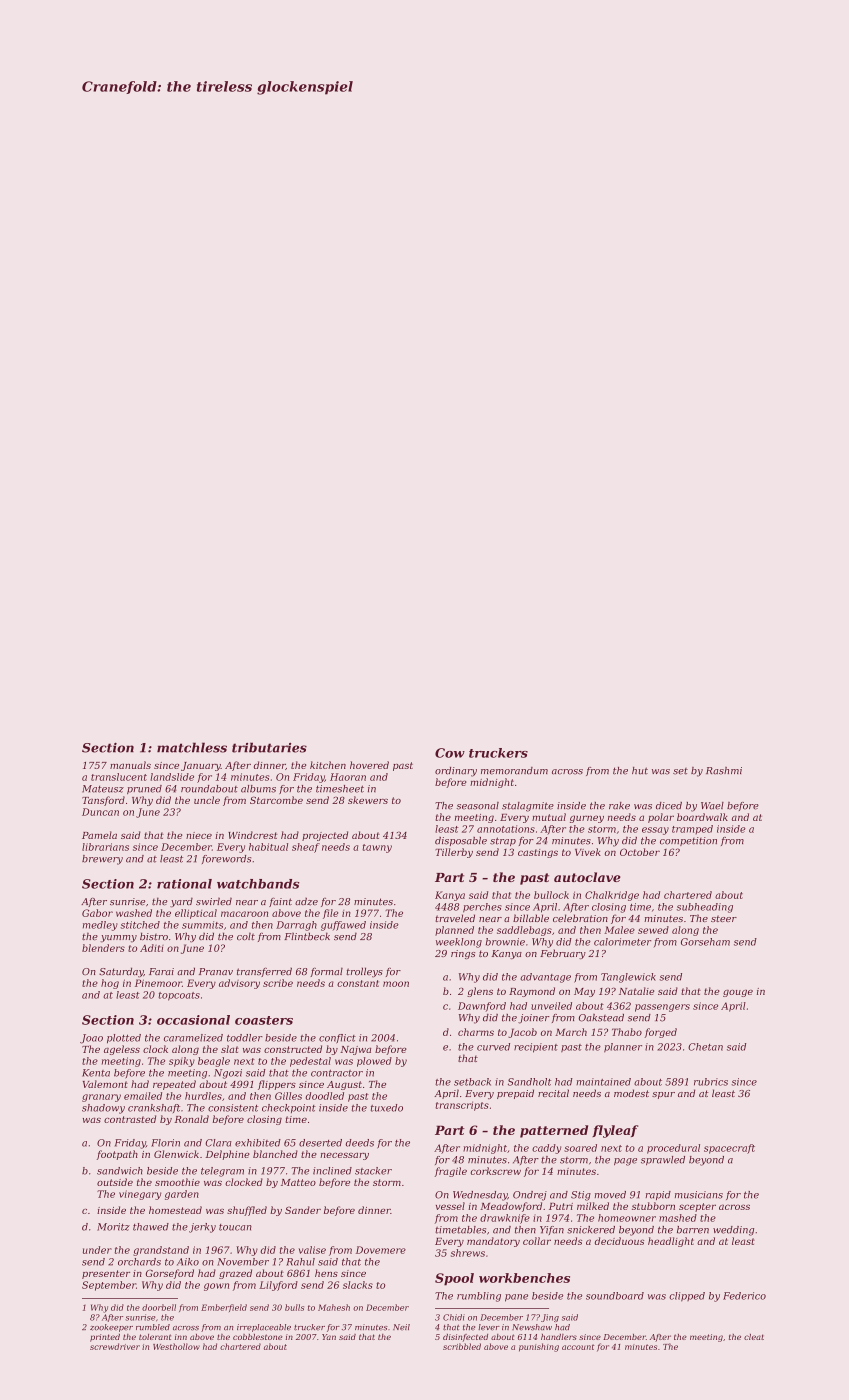  What do you see at coordinates (269, 747) in the document?
I see `tributaries` at bounding box center [269, 747].
